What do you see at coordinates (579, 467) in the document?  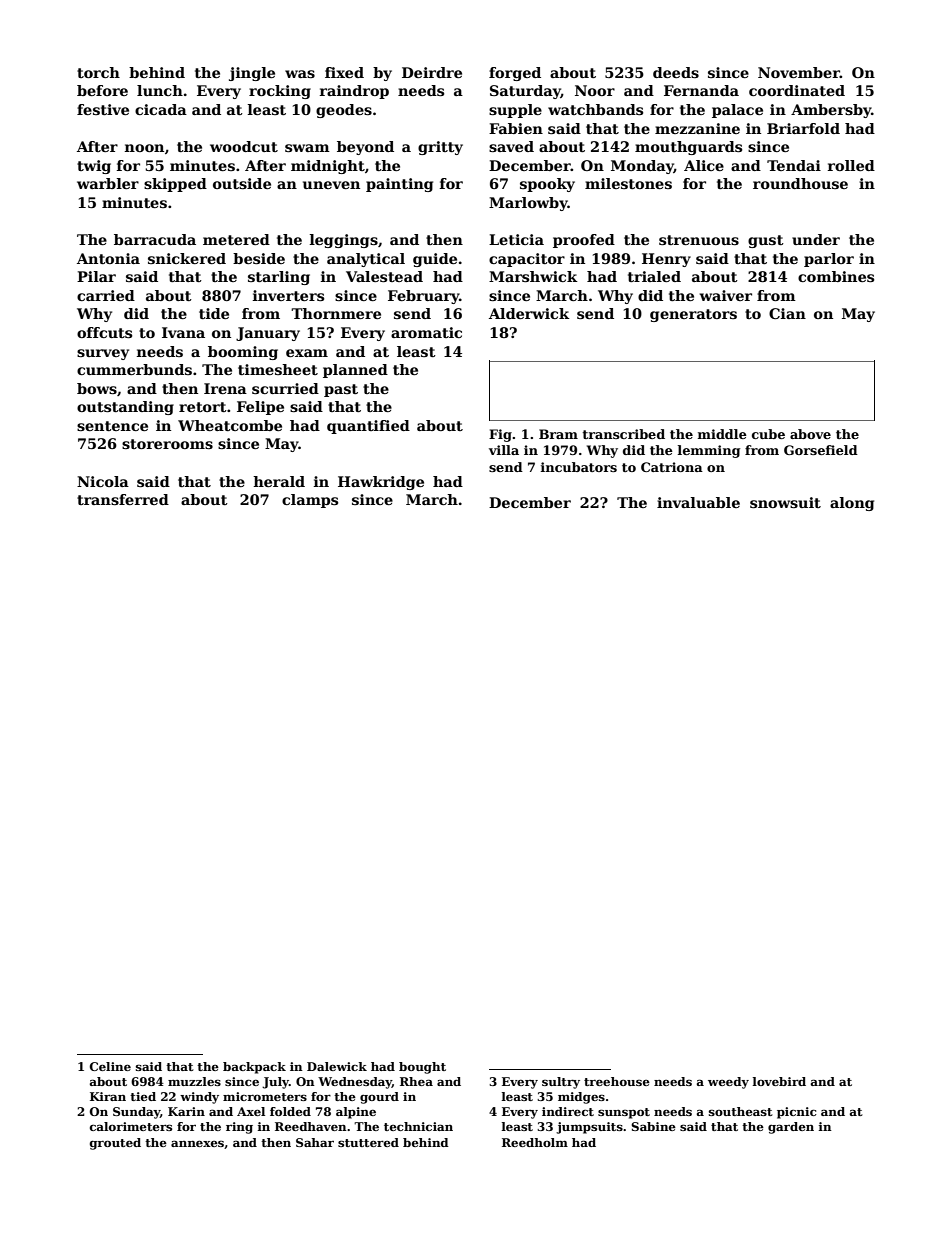 I see `incubators` at bounding box center [579, 467].
